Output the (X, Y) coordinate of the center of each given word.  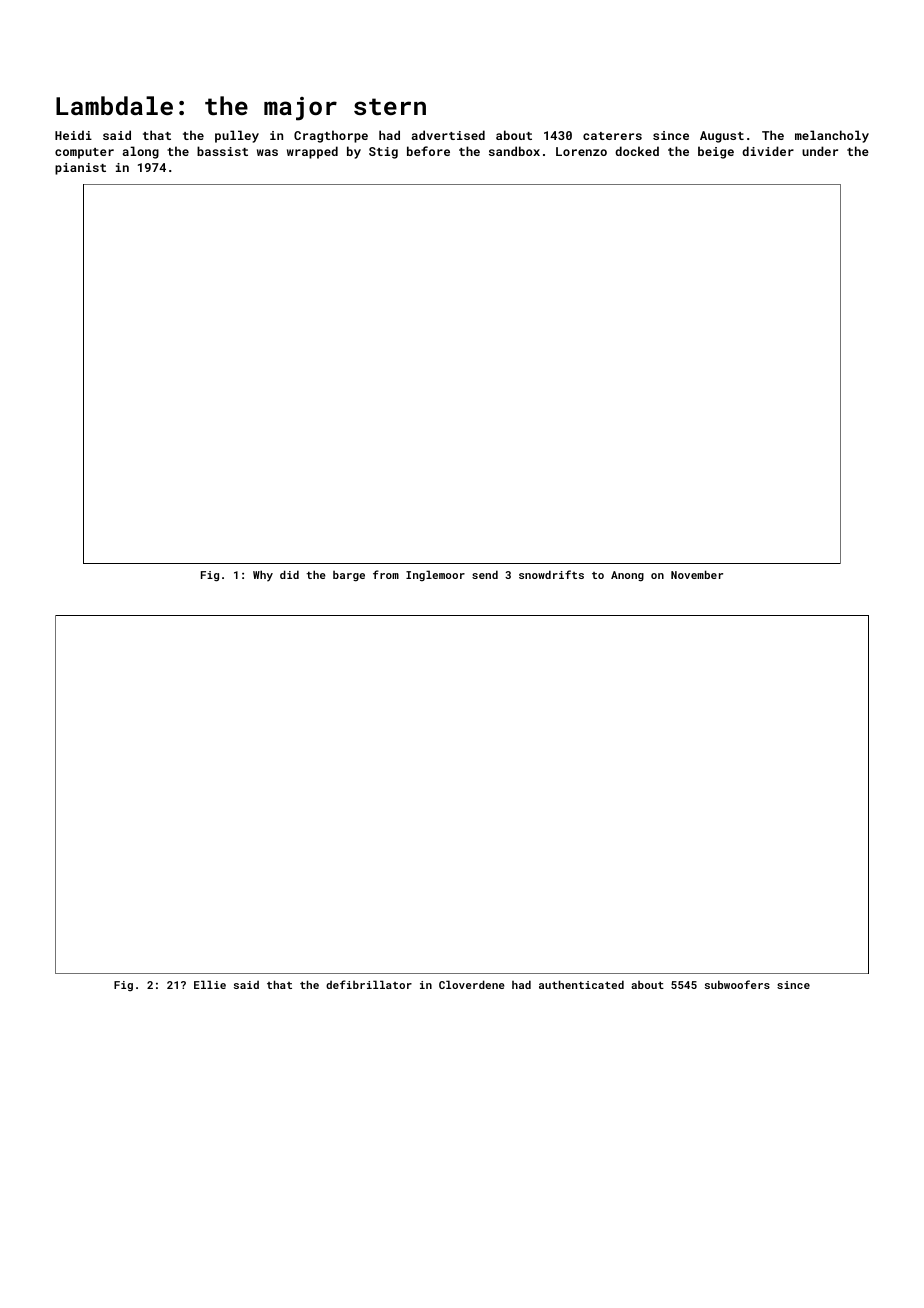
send (485, 574)
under (820, 151)
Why (263, 576)
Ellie (210, 984)
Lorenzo (581, 151)
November (697, 574)
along (141, 152)
